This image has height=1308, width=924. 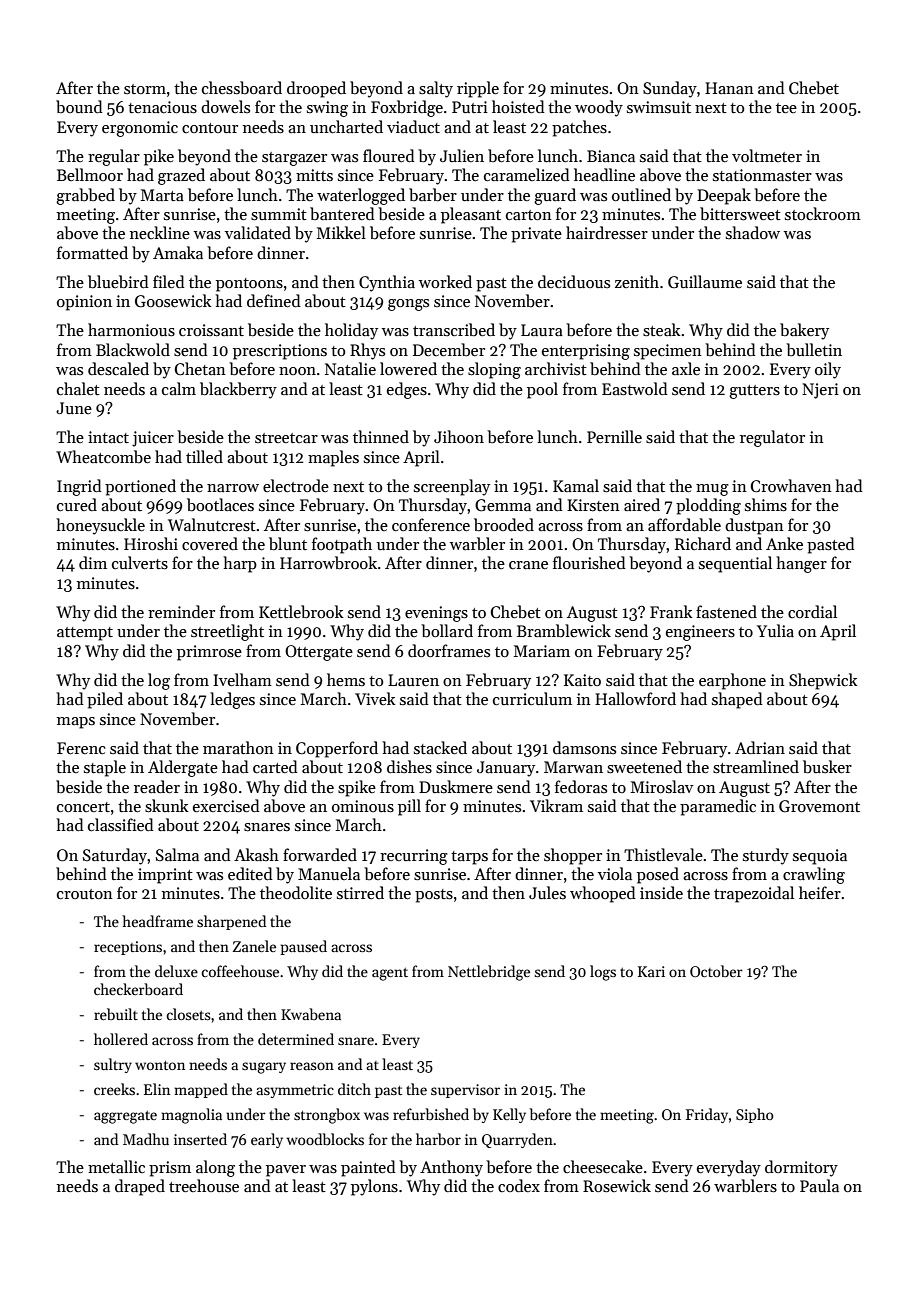 I want to click on crouton, so click(x=85, y=894).
